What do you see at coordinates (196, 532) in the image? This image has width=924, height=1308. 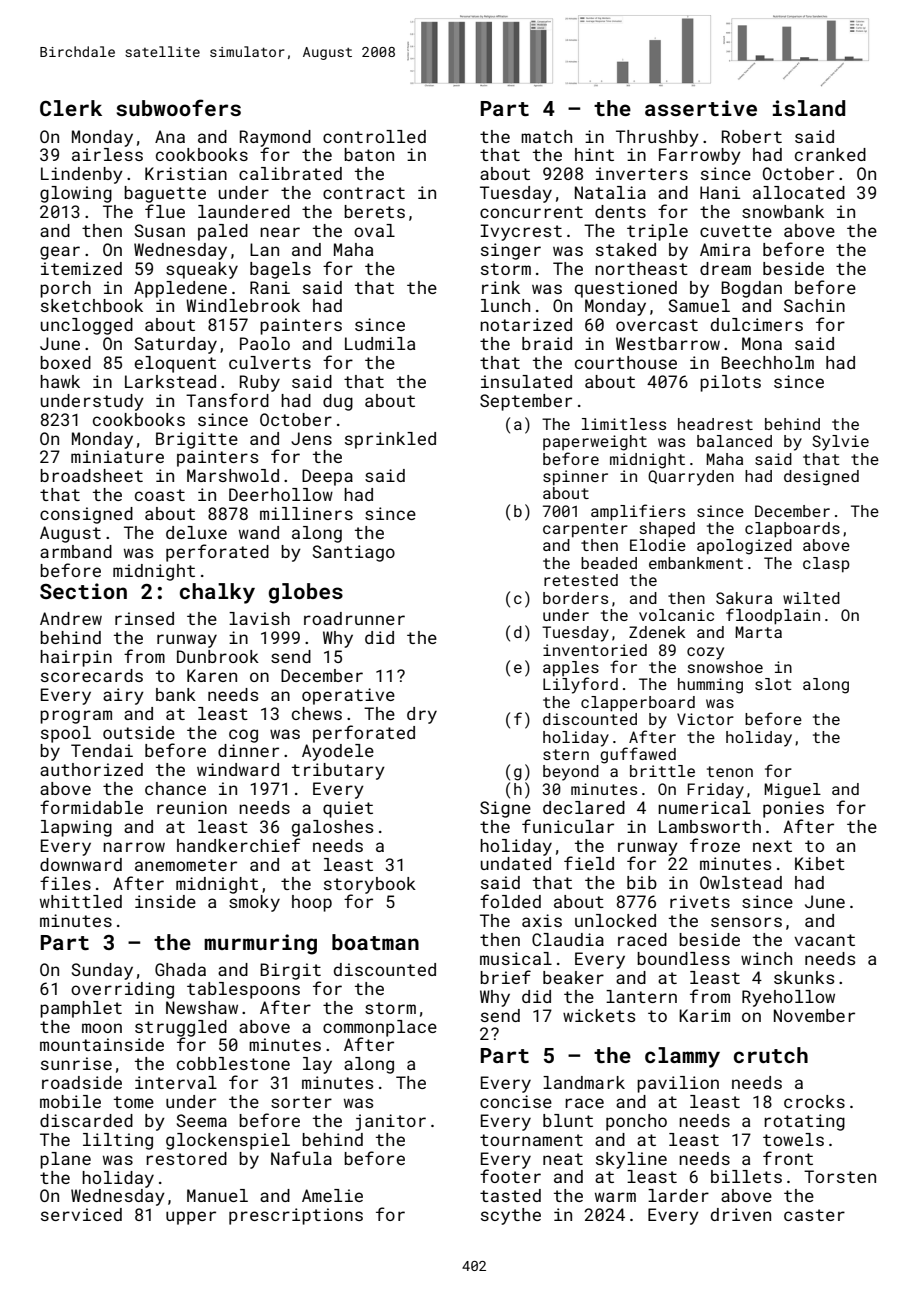 I see `deluxe` at bounding box center [196, 532].
